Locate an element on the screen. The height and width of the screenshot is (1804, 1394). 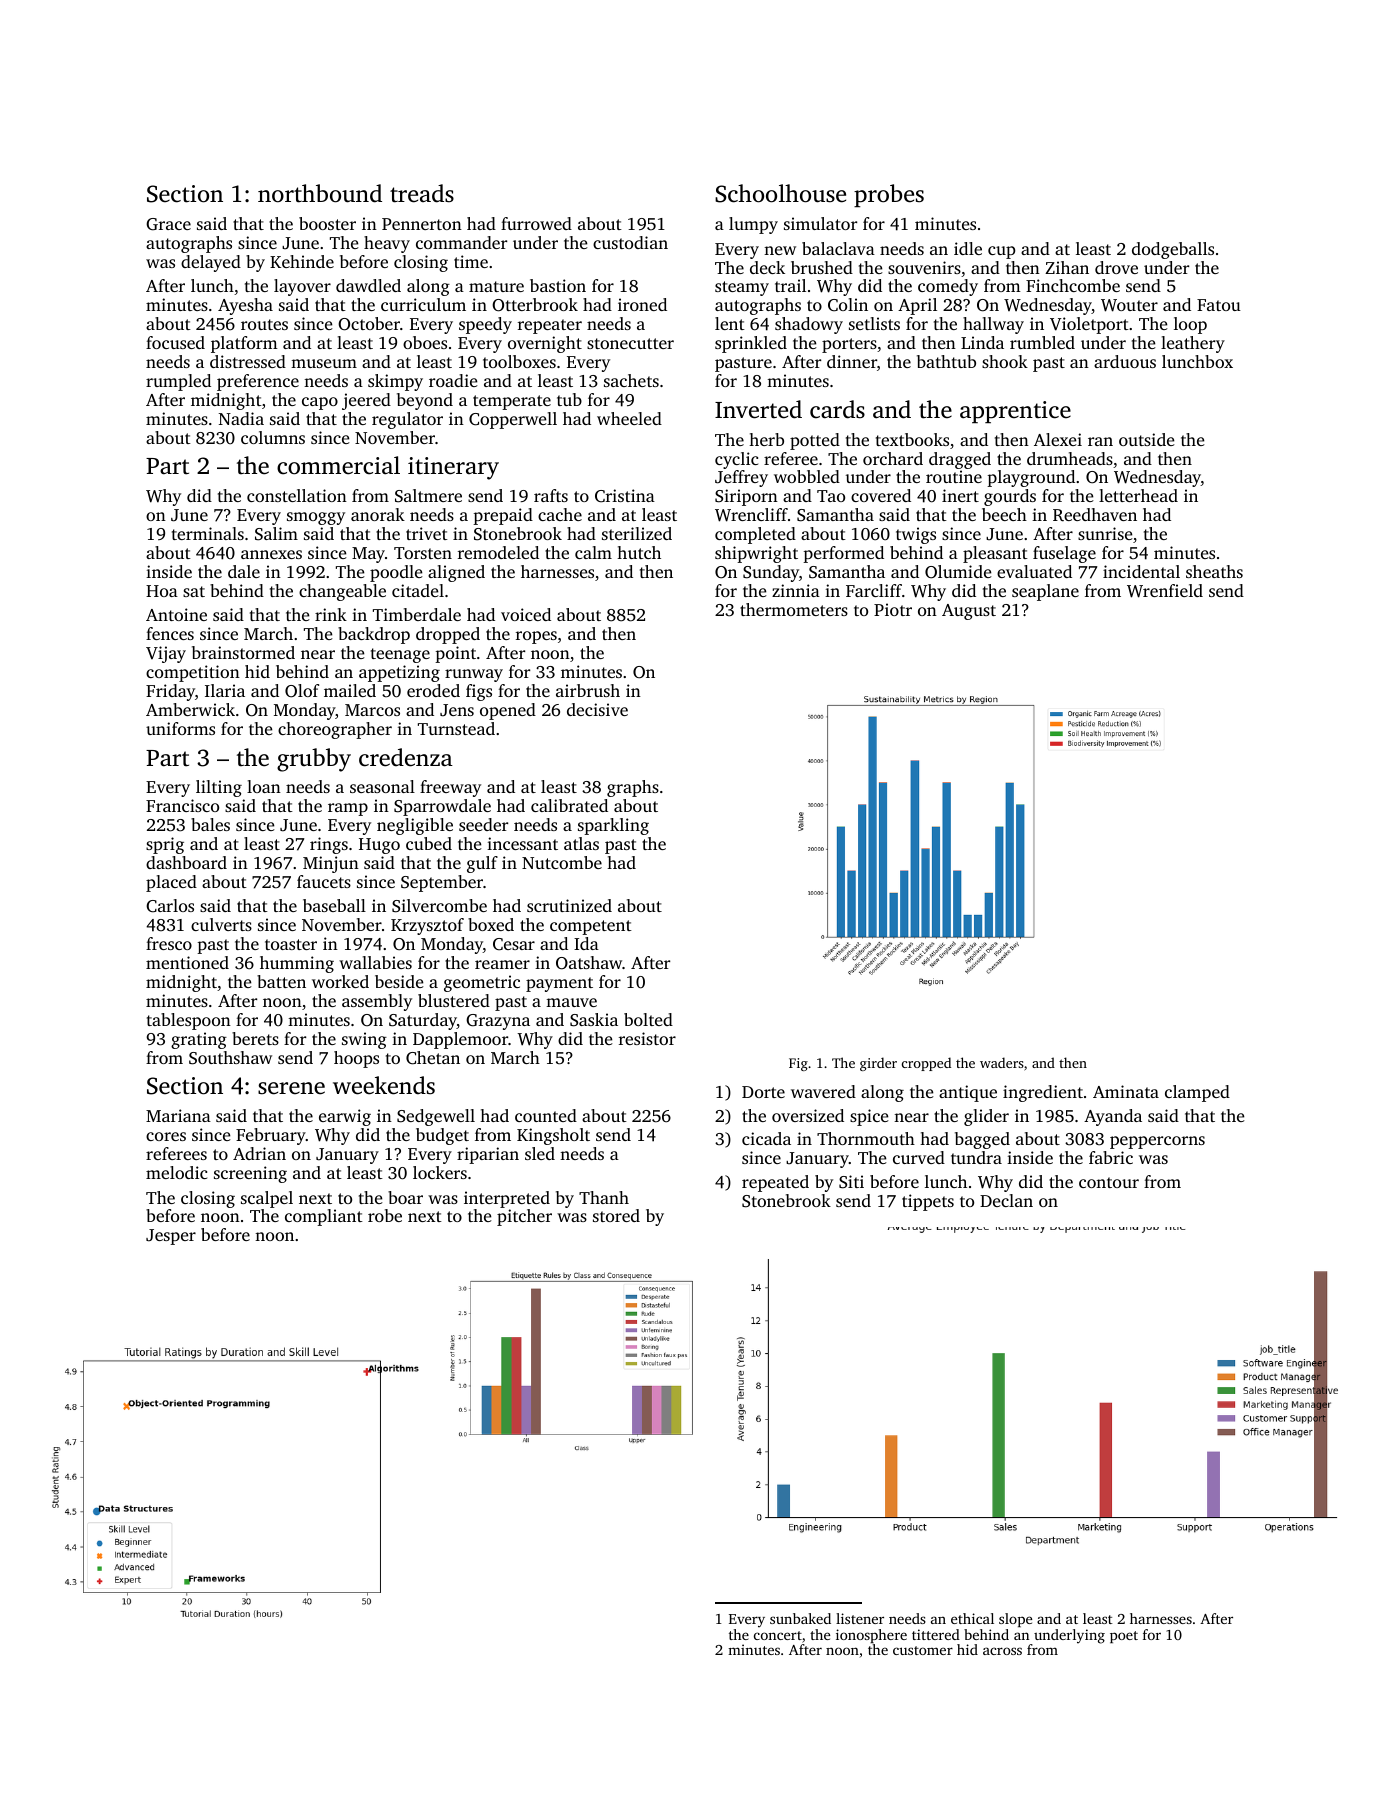
sunbaked is located at coordinates (800, 1618).
